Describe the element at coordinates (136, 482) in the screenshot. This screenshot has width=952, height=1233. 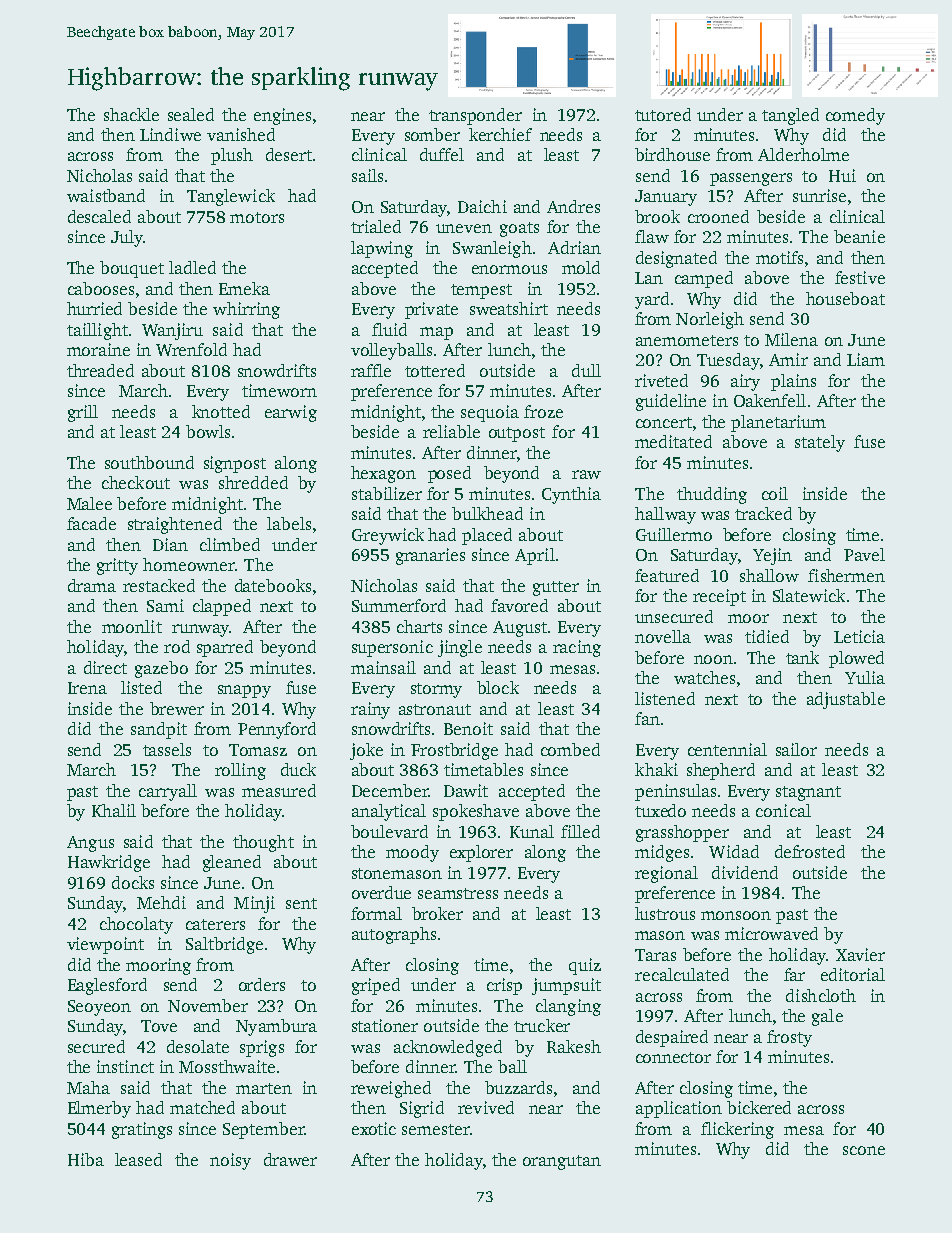
I see `checkout` at that location.
